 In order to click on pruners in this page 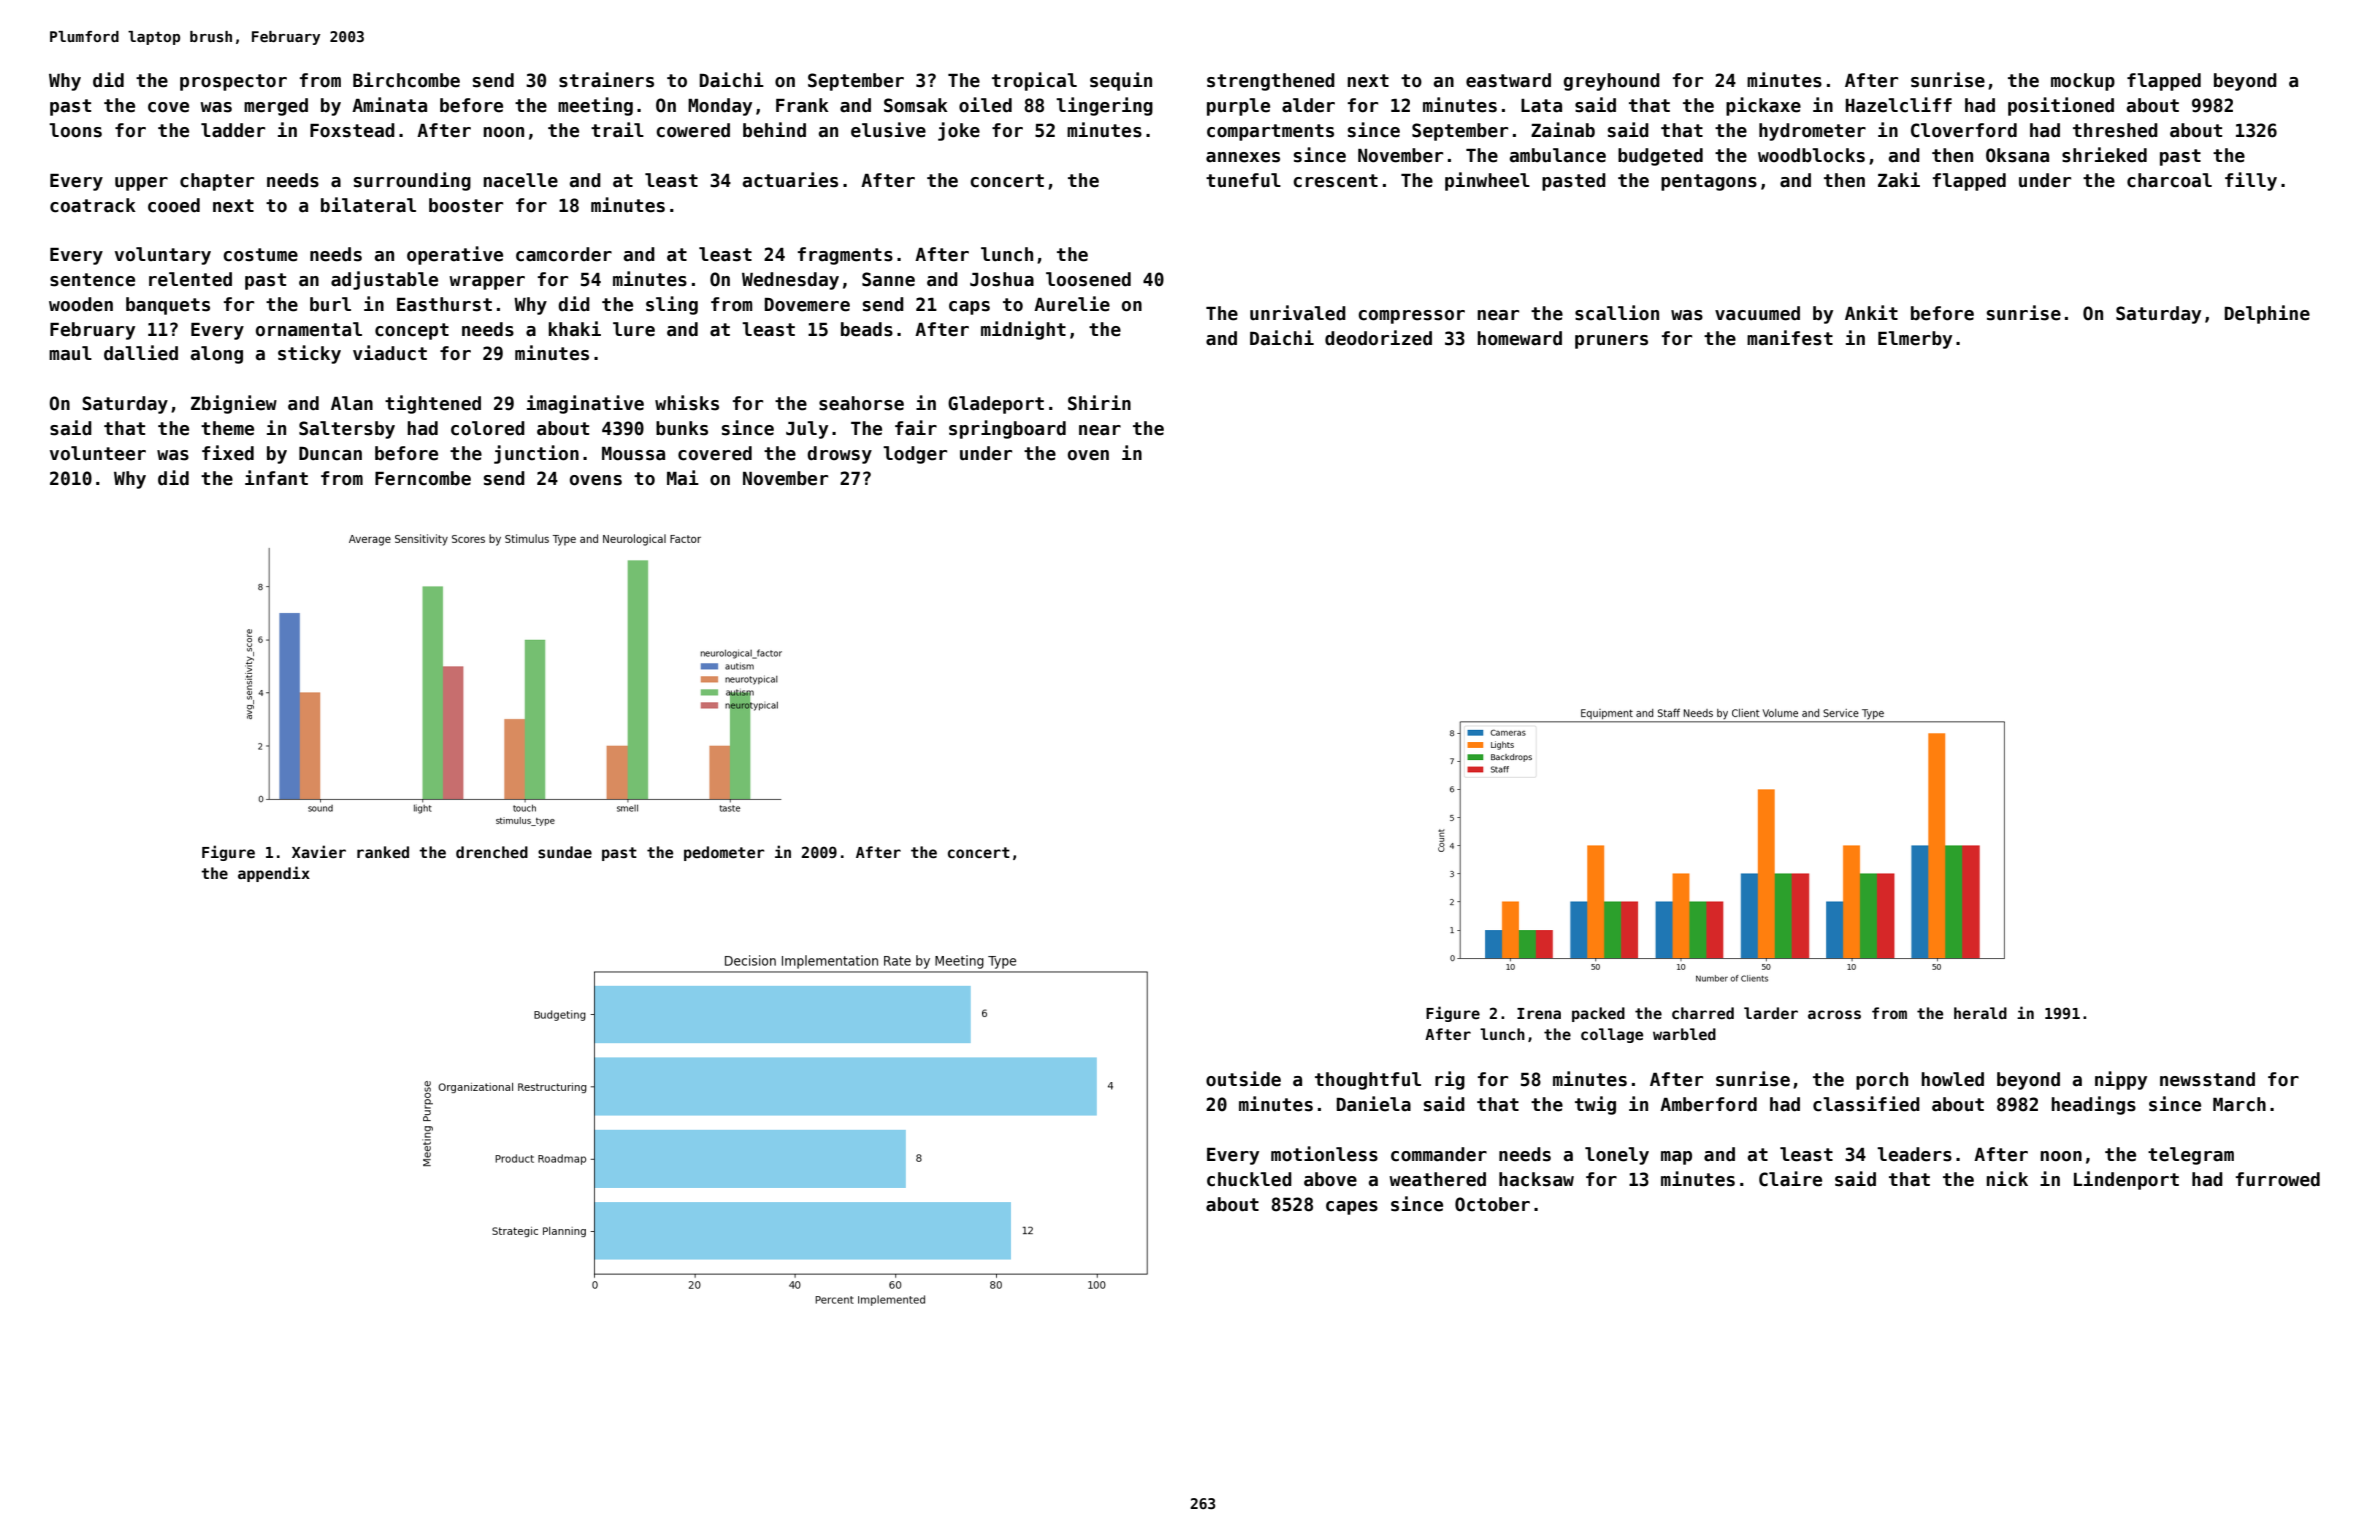, I will do `click(1611, 342)`.
